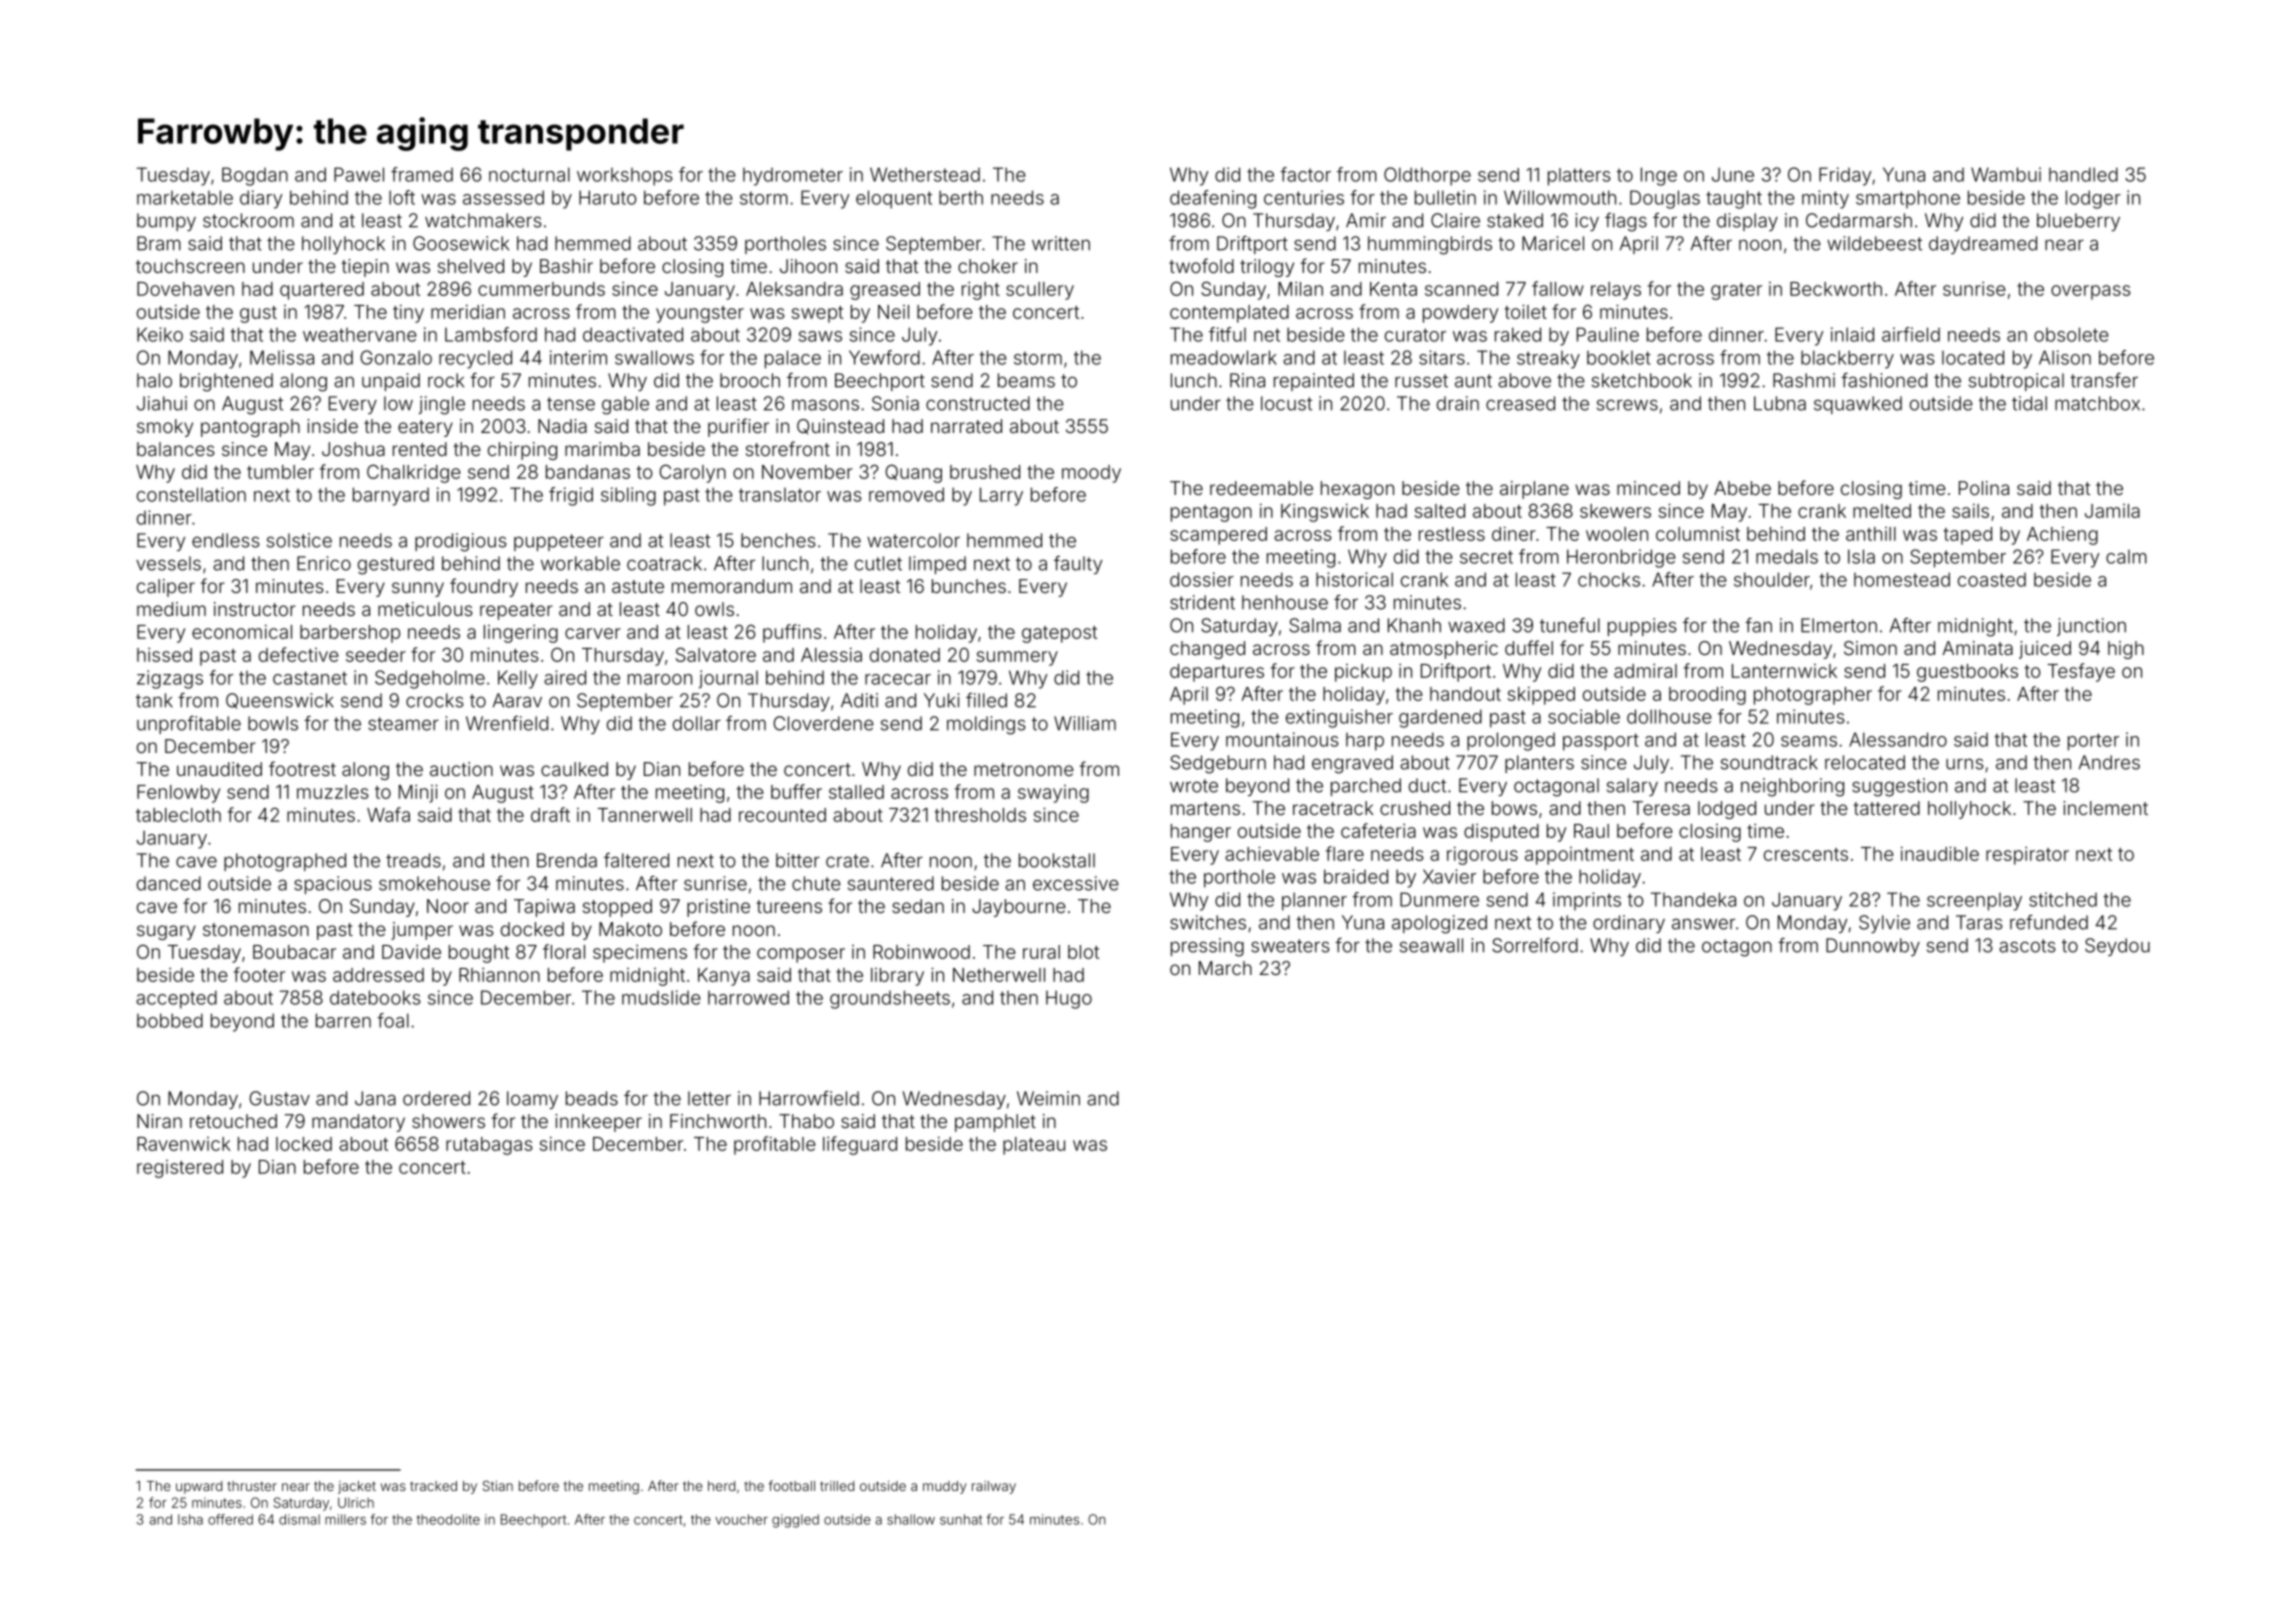 This image has height=1620, width=2292. What do you see at coordinates (489, 1146) in the image?
I see `rutabagas` at bounding box center [489, 1146].
